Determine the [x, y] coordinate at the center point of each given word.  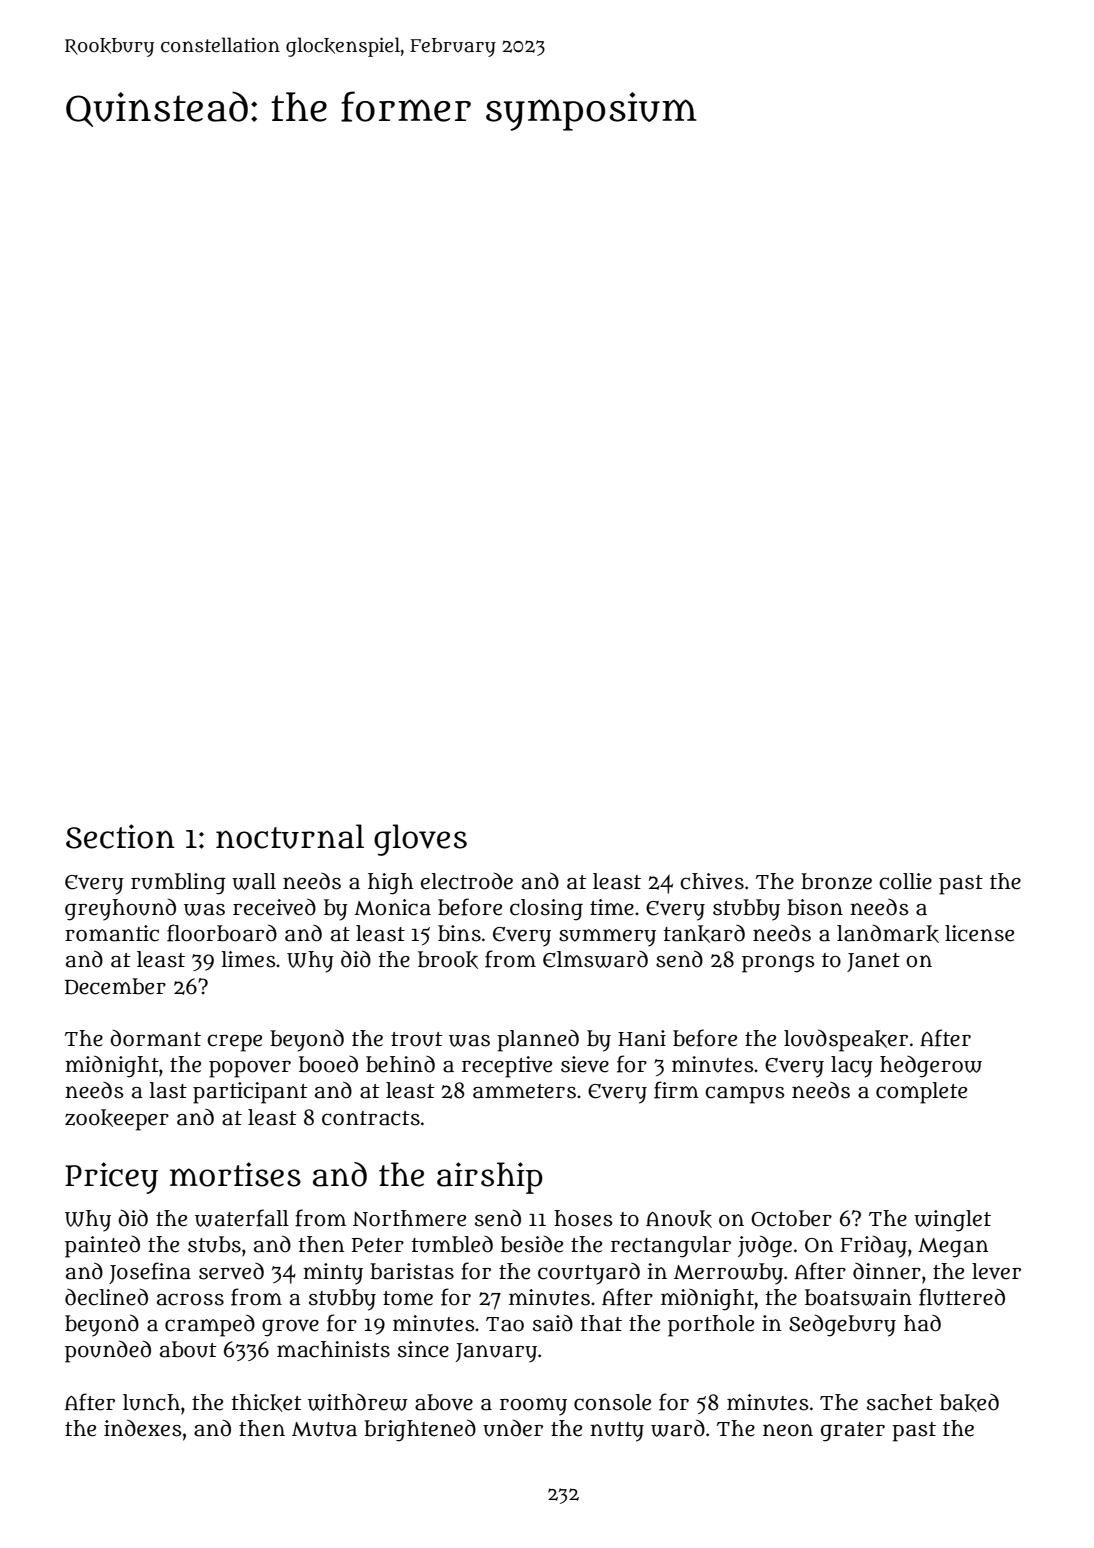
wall [254, 881]
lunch [151, 1402]
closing [546, 910]
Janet [873, 962]
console [612, 1402]
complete [921, 1093]
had [922, 1323]
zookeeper [117, 1120]
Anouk [679, 1219]
